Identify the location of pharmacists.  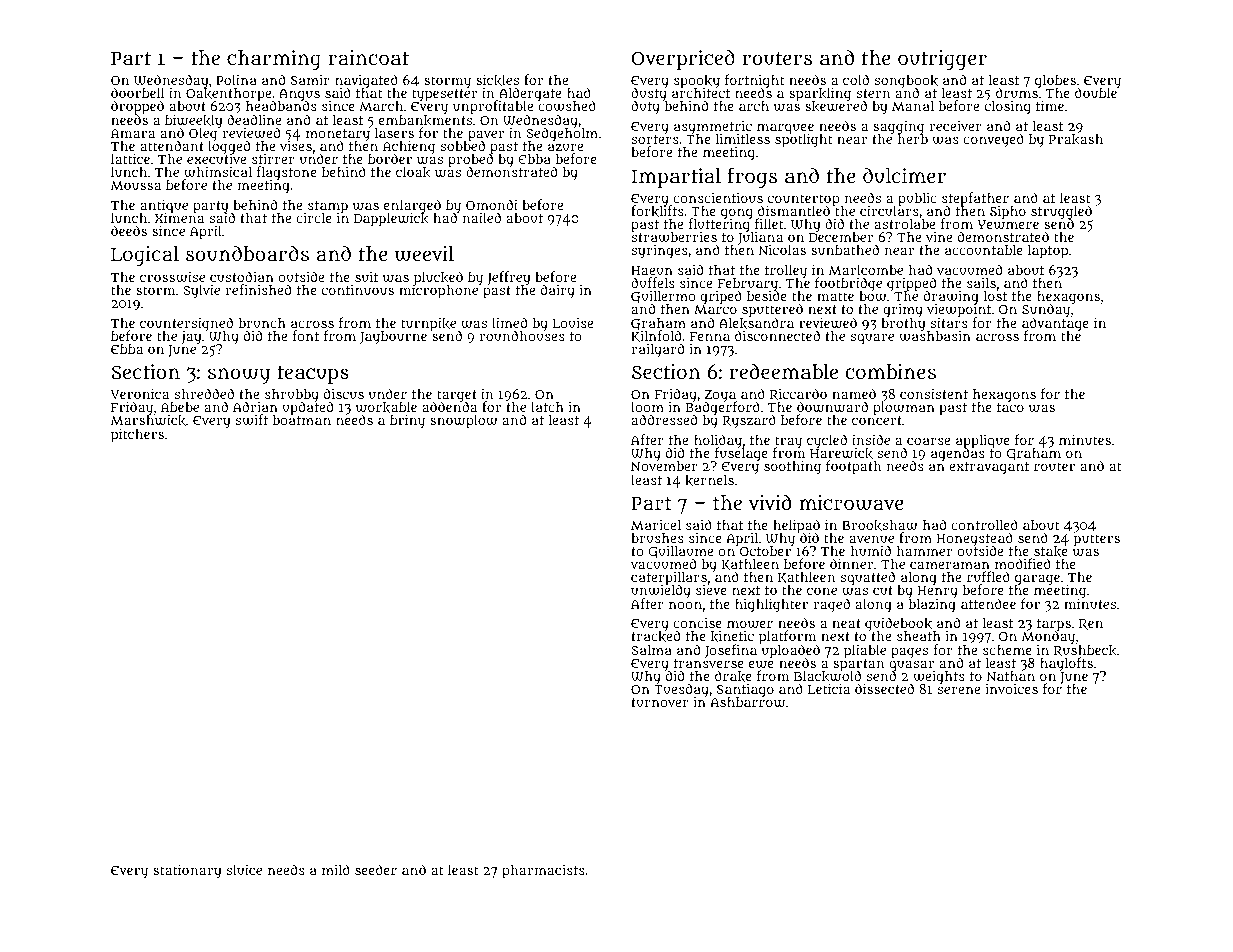
(543, 872).
